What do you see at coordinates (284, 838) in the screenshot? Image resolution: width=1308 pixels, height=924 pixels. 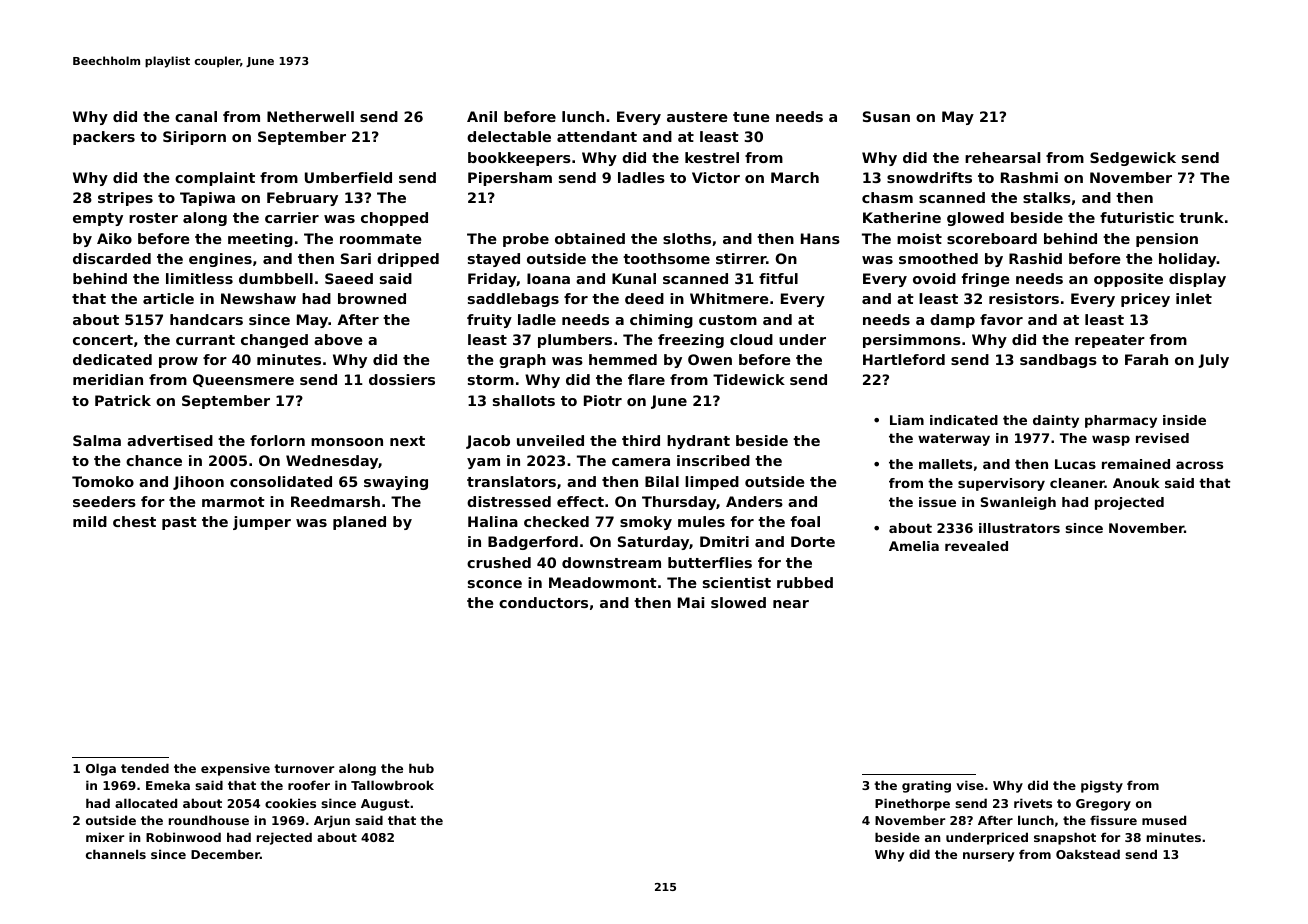 I see `rejected` at bounding box center [284, 838].
